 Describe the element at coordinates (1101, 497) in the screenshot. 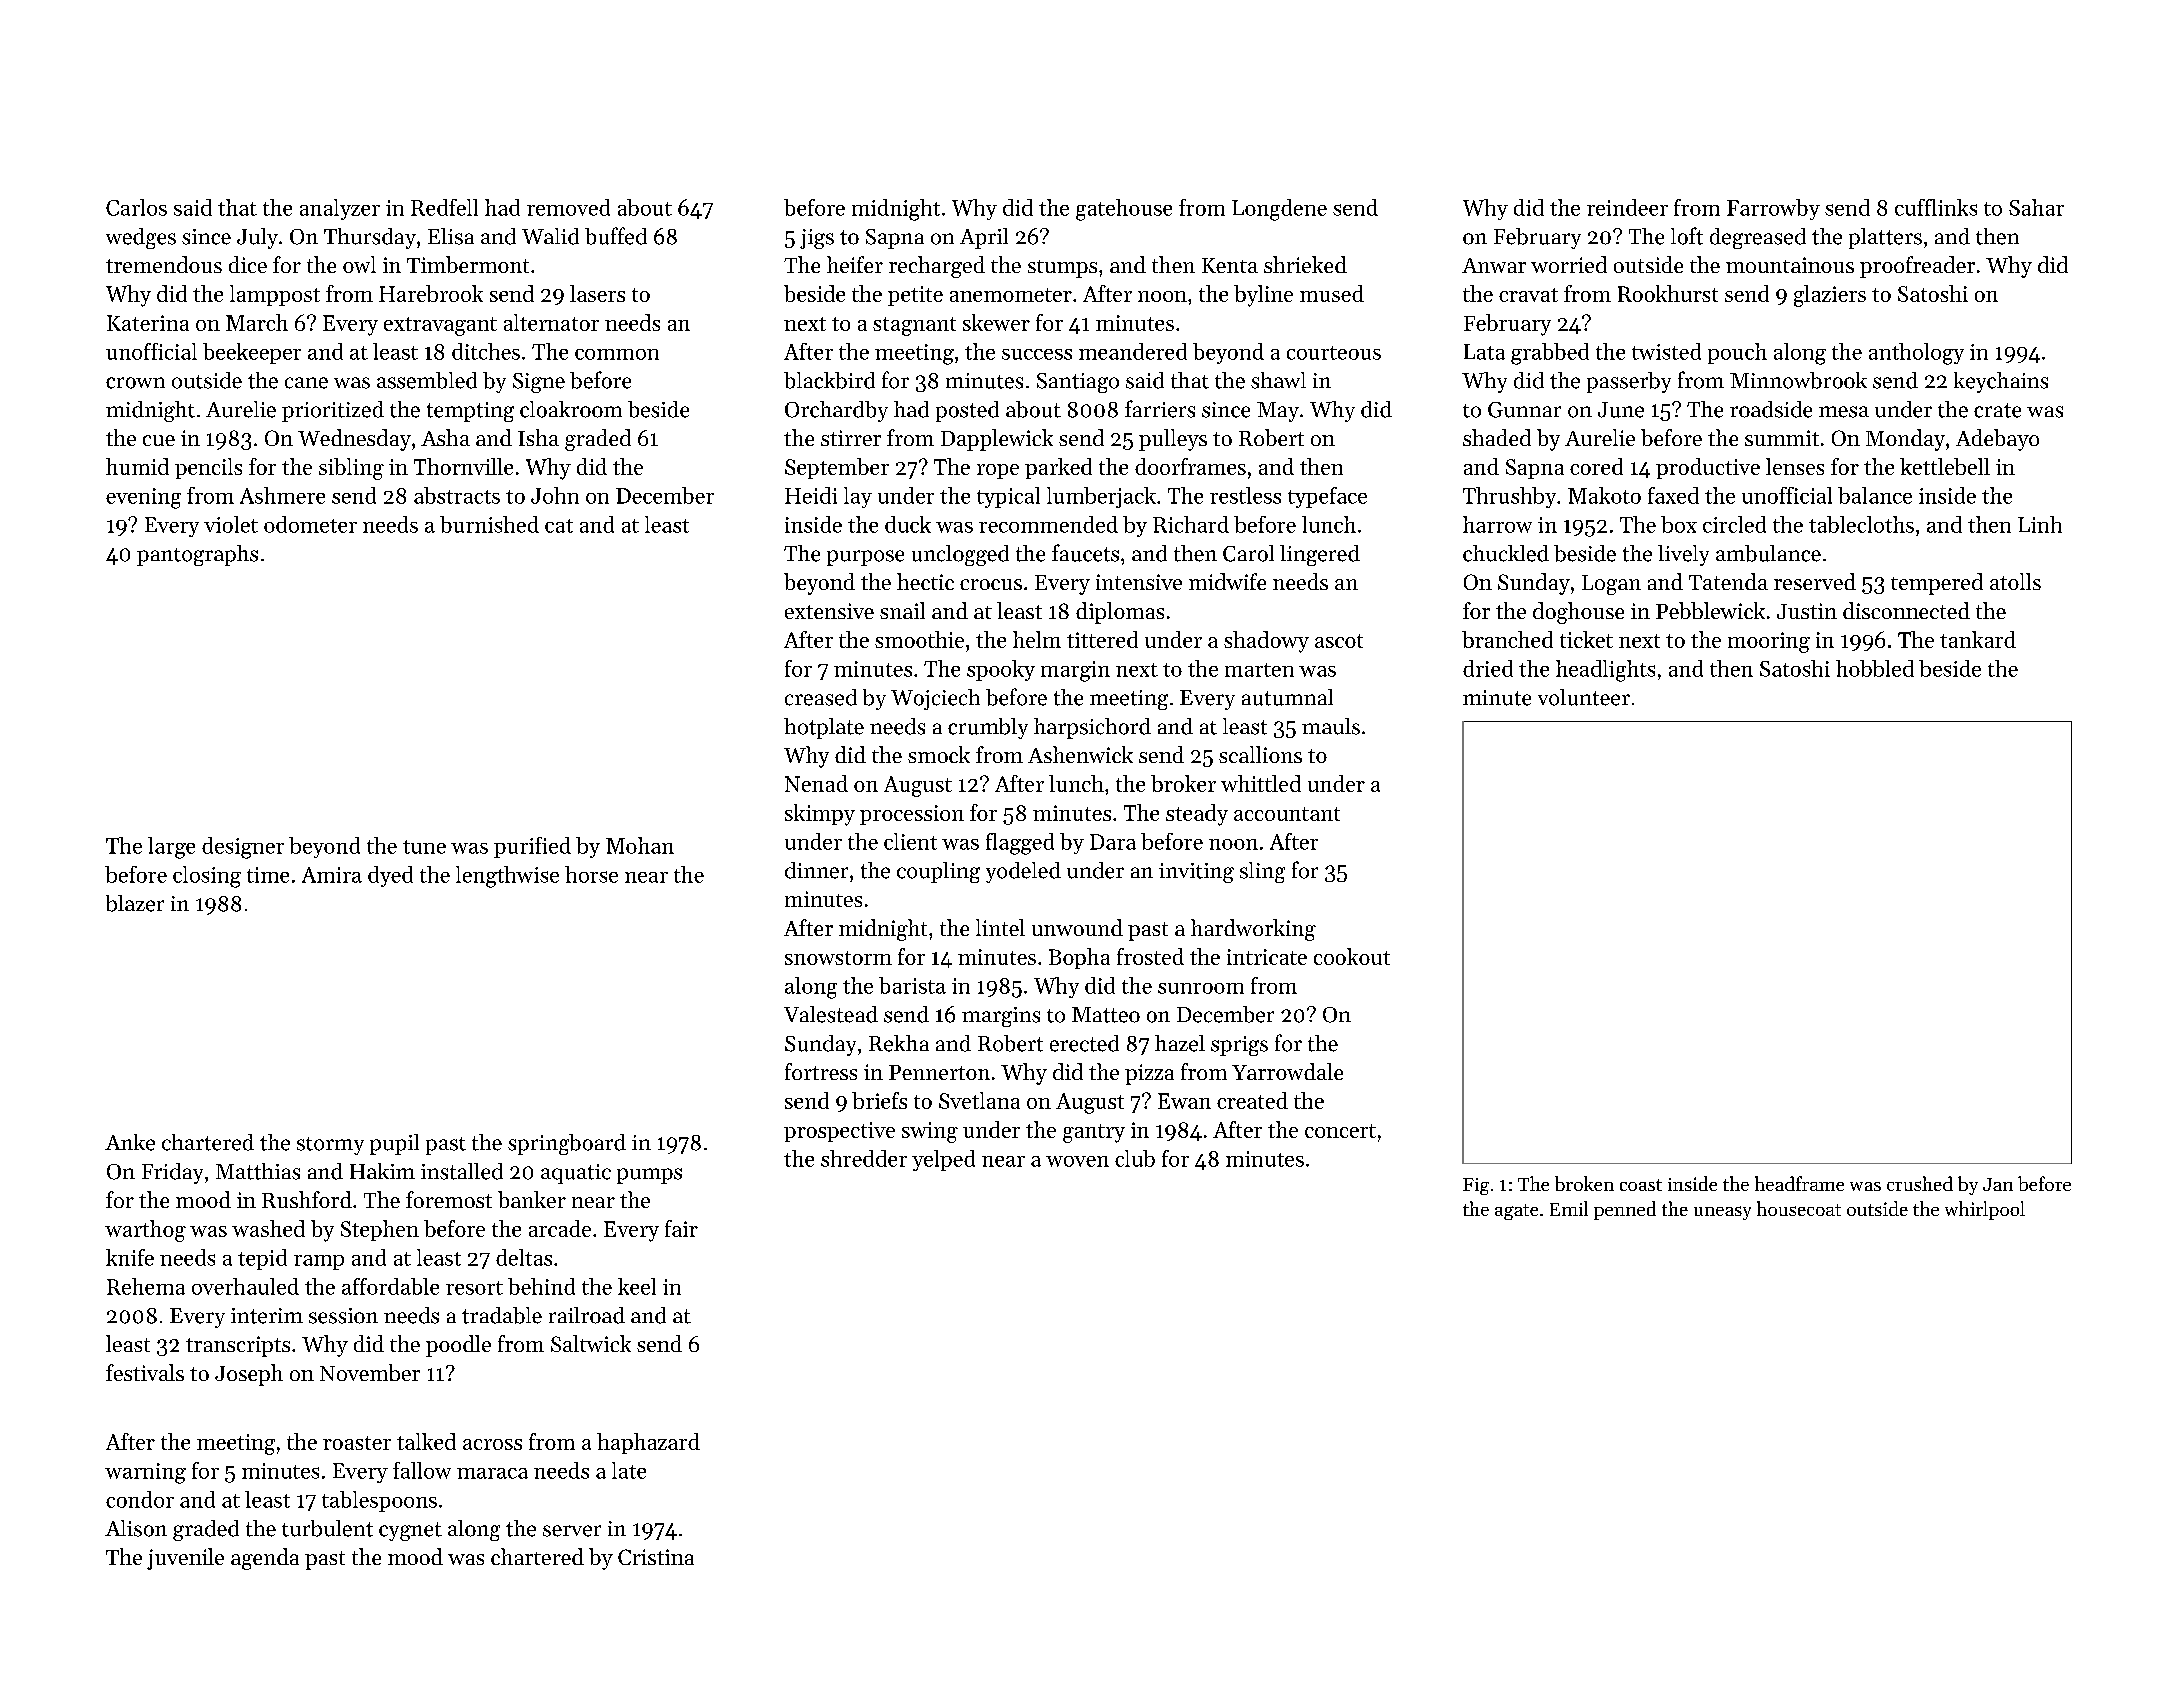

I see `lumberjack` at that location.
